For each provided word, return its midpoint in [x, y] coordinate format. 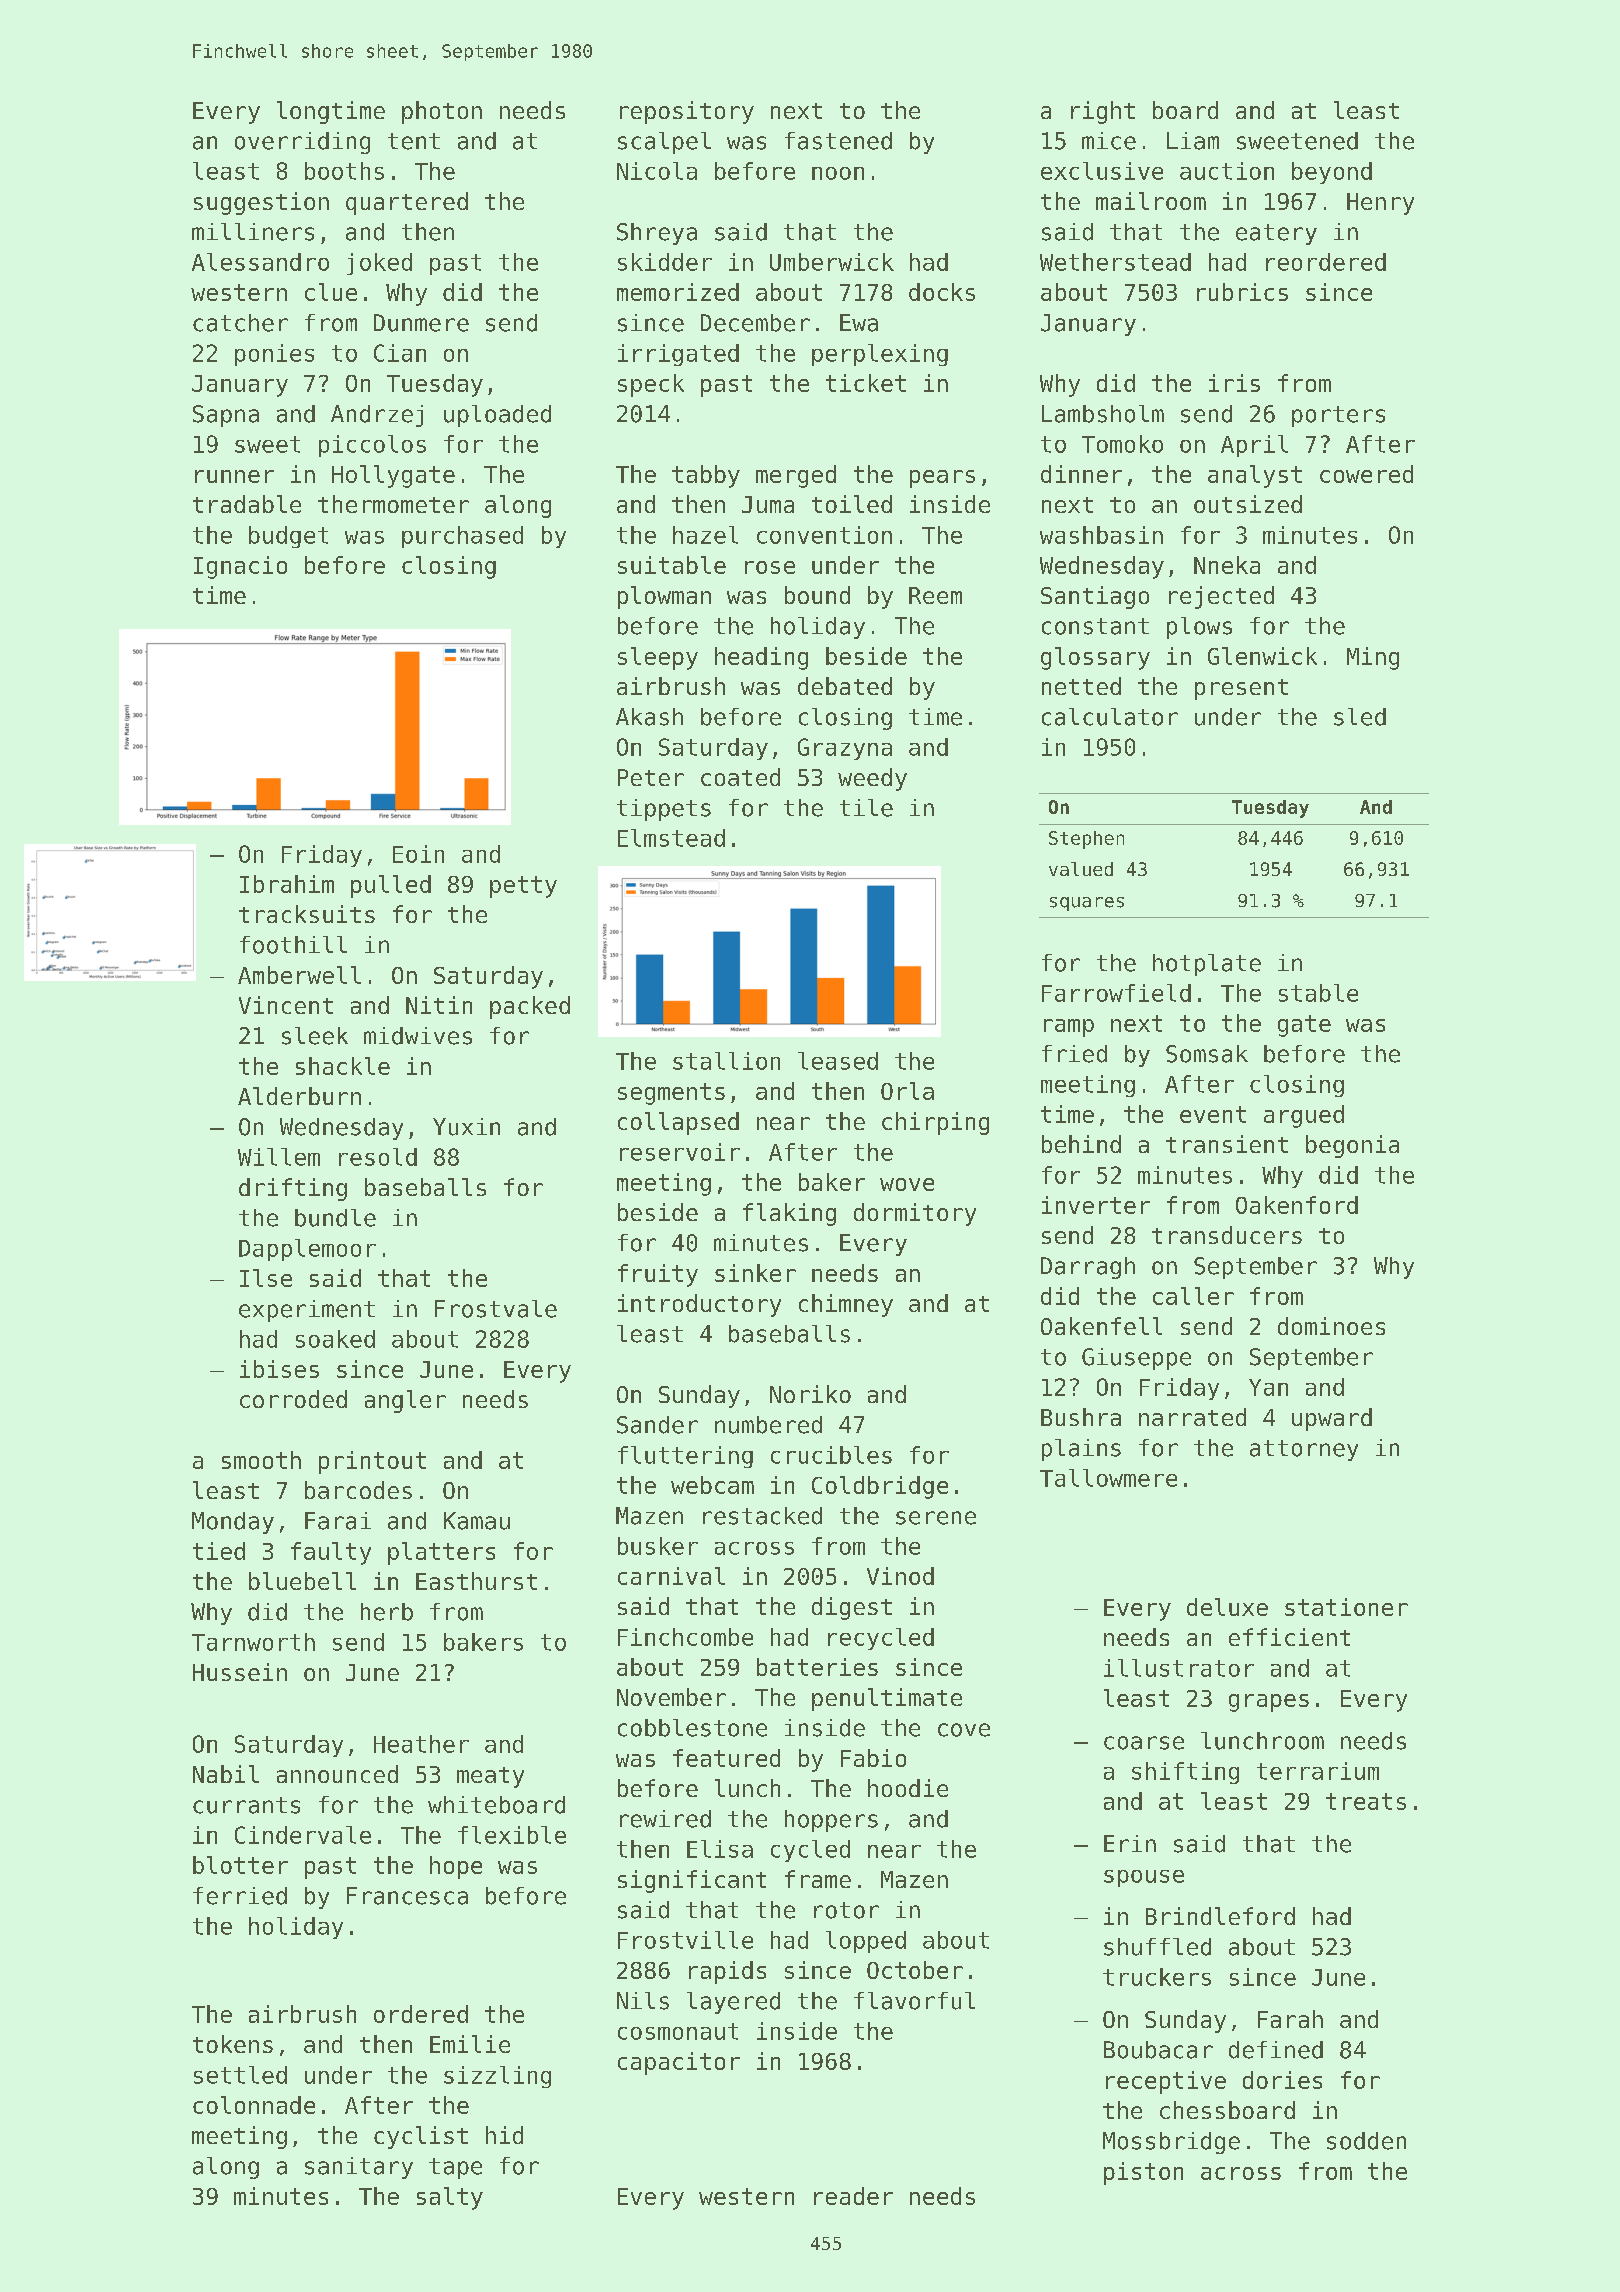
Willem [279, 1157]
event [1213, 1114]
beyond [1332, 173]
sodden [1366, 2141]
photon [442, 112]
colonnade [254, 2105]
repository [687, 112]
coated [740, 777]
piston [1143, 2173]
